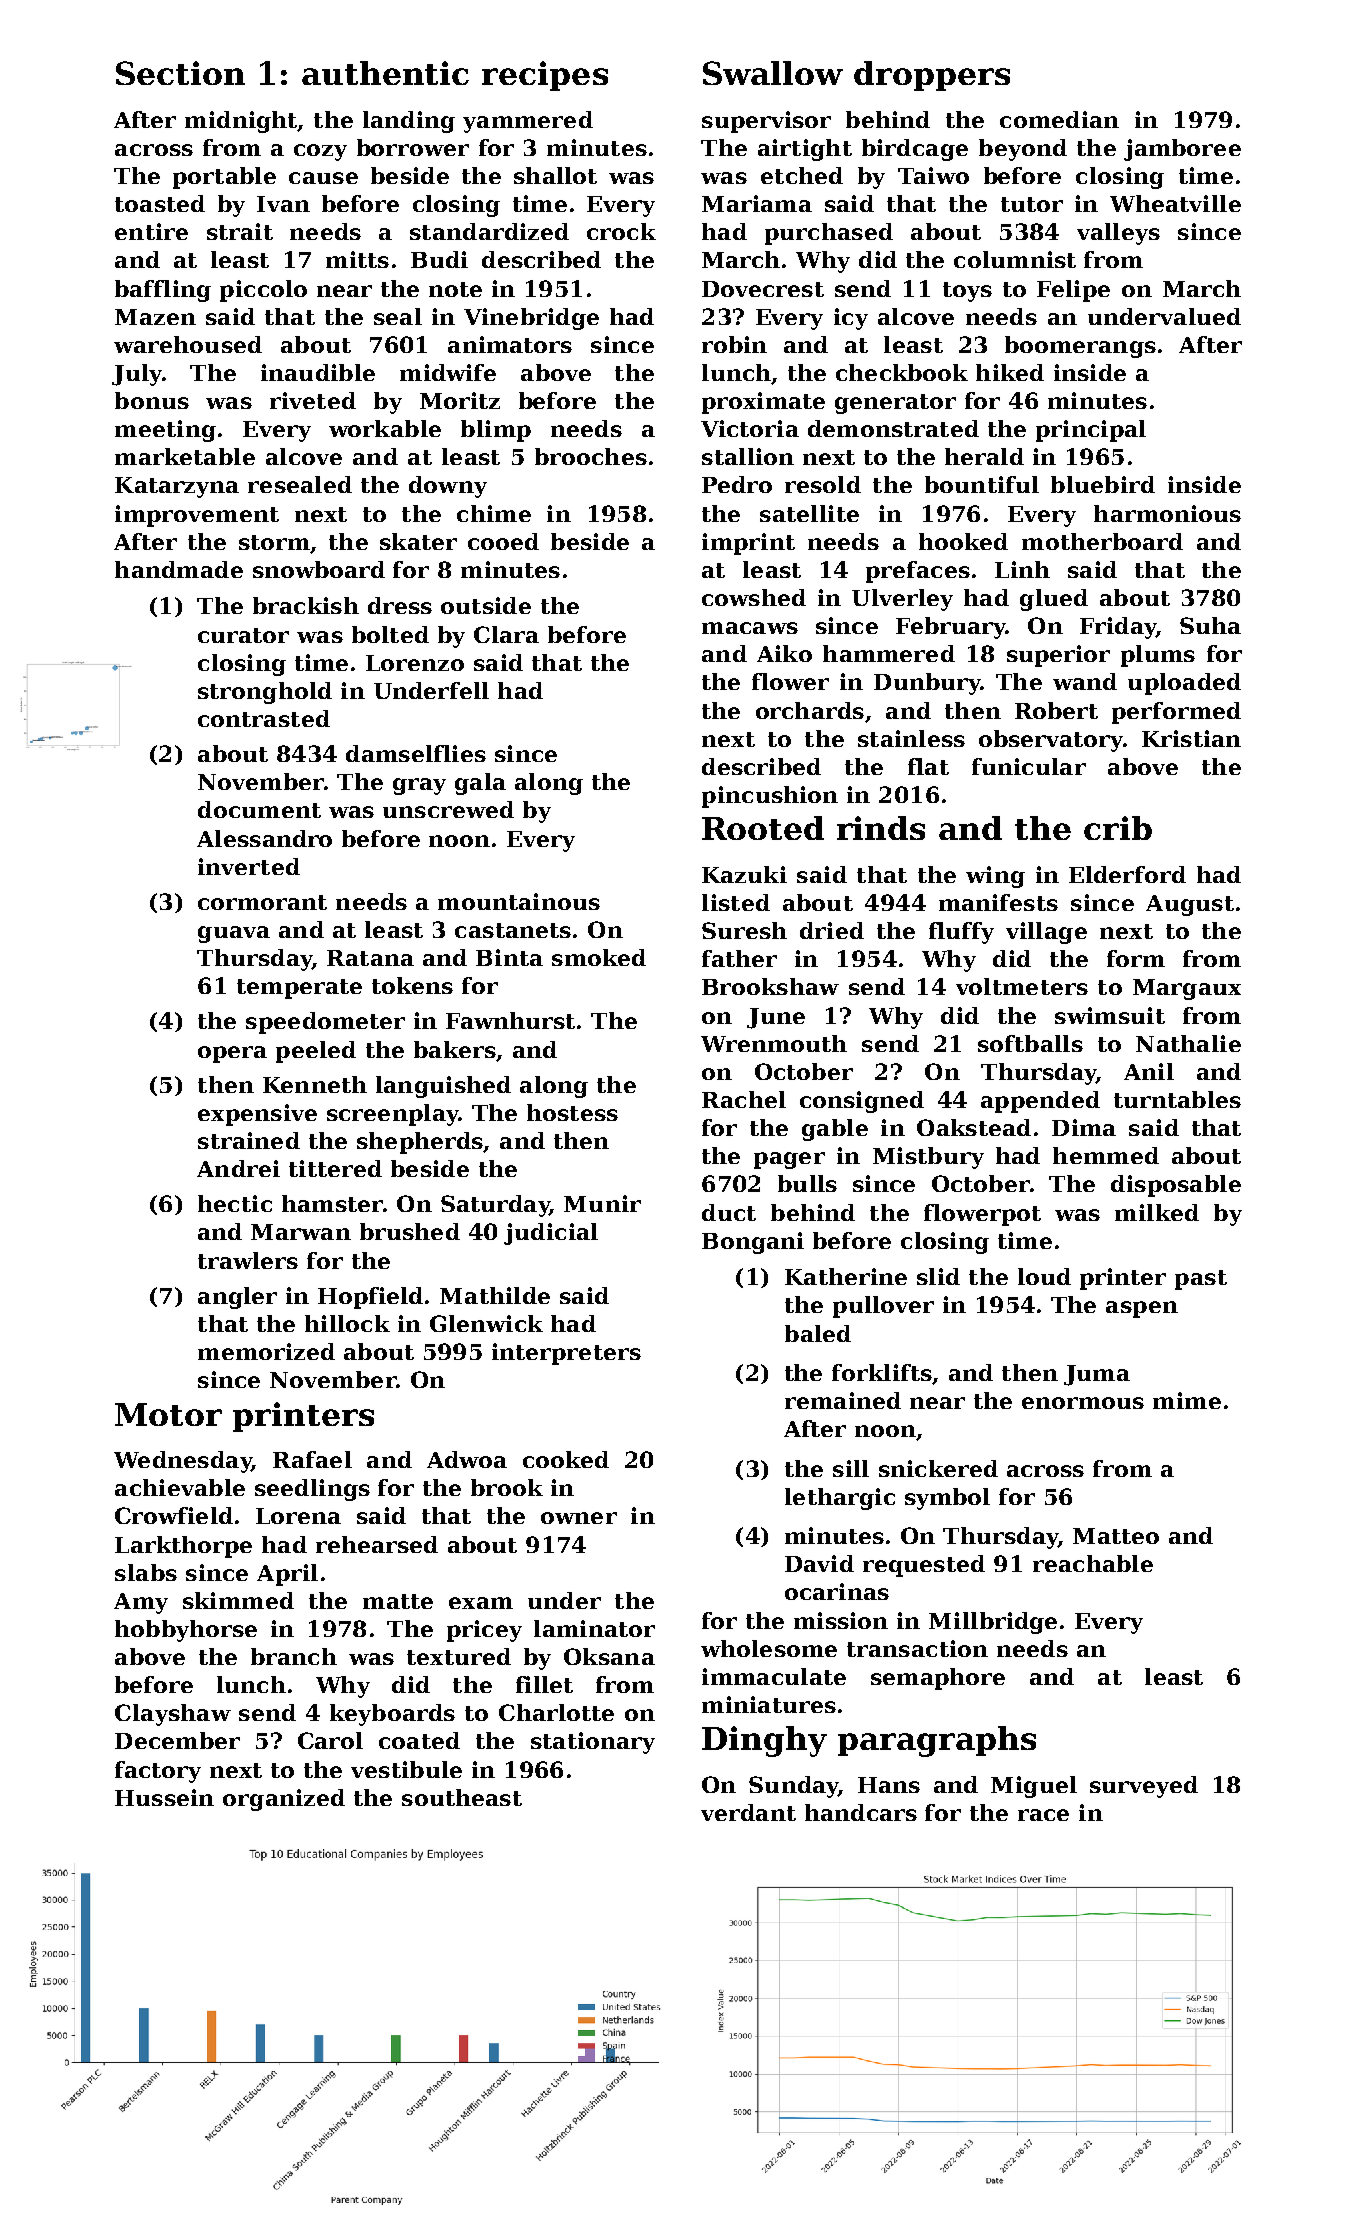 The width and height of the screenshot is (1356, 2233). What do you see at coordinates (1127, 874) in the screenshot?
I see `Elderford` at bounding box center [1127, 874].
